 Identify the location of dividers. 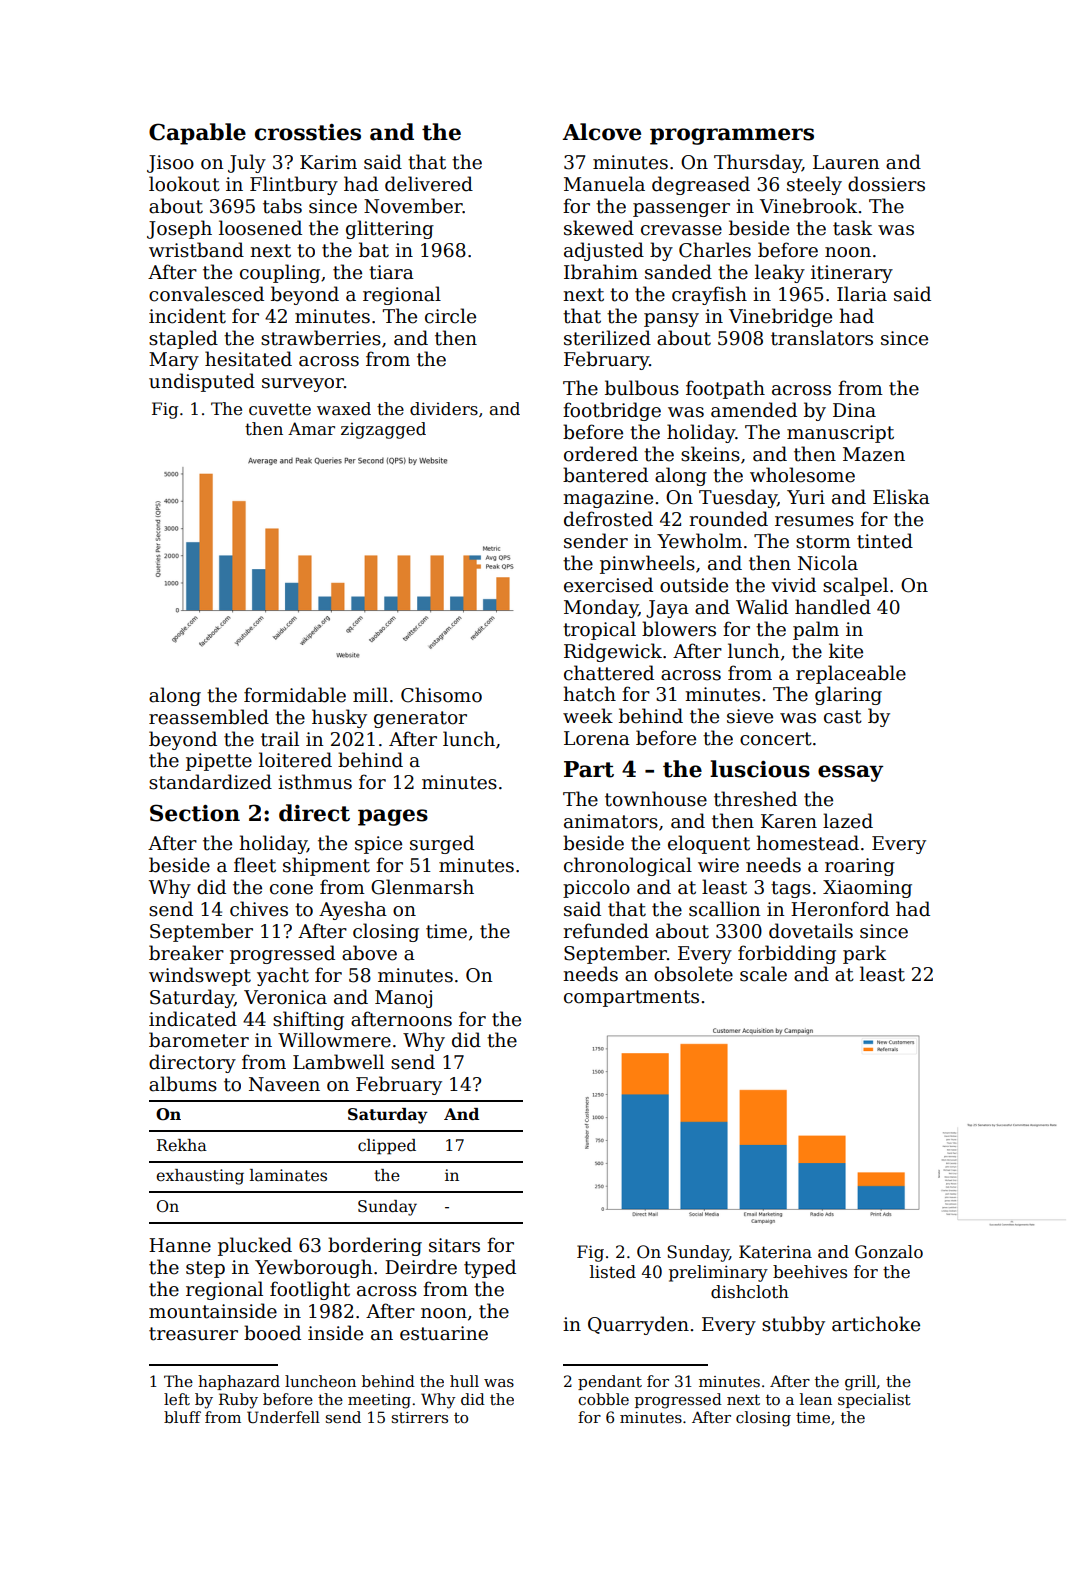
(444, 409).
